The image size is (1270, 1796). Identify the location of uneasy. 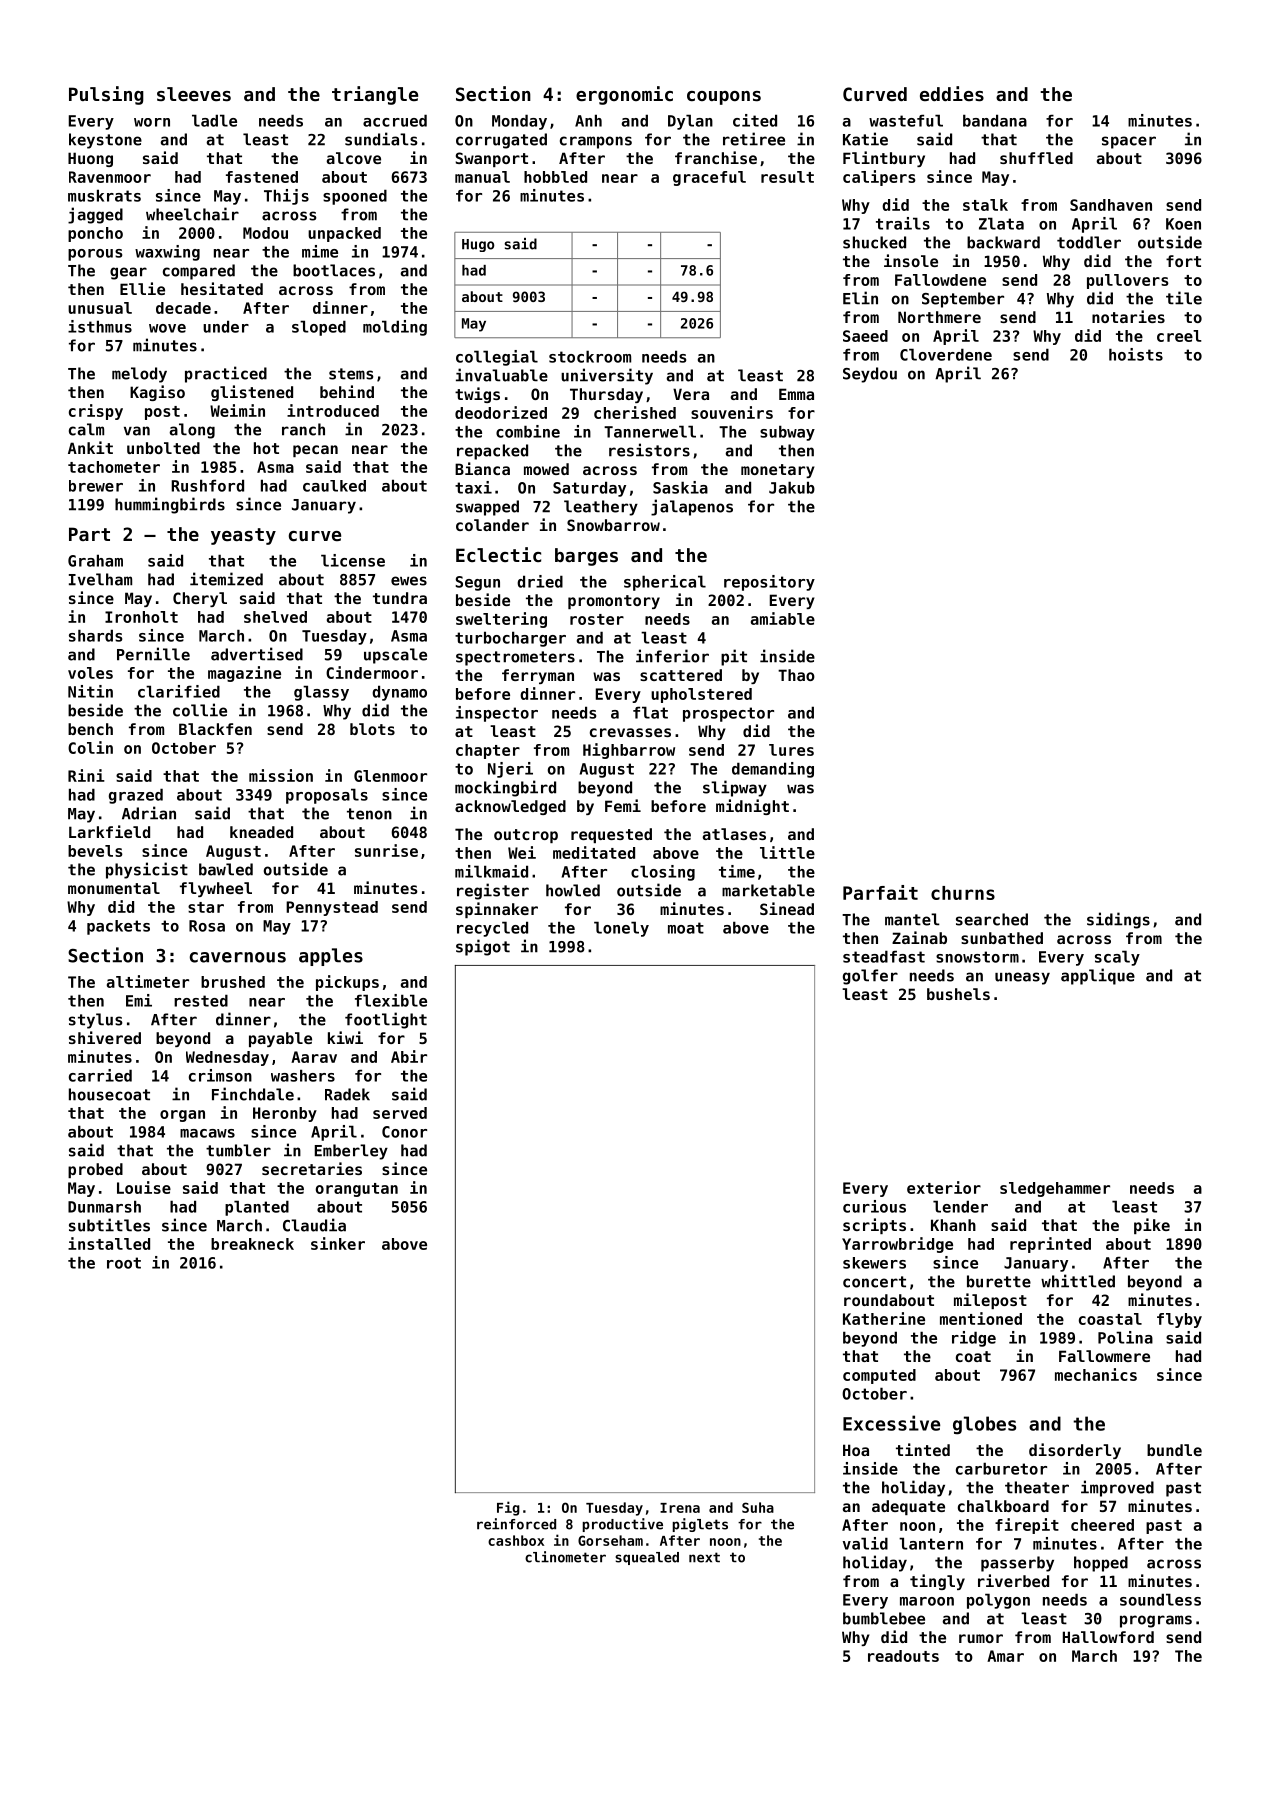
(1022, 978).
